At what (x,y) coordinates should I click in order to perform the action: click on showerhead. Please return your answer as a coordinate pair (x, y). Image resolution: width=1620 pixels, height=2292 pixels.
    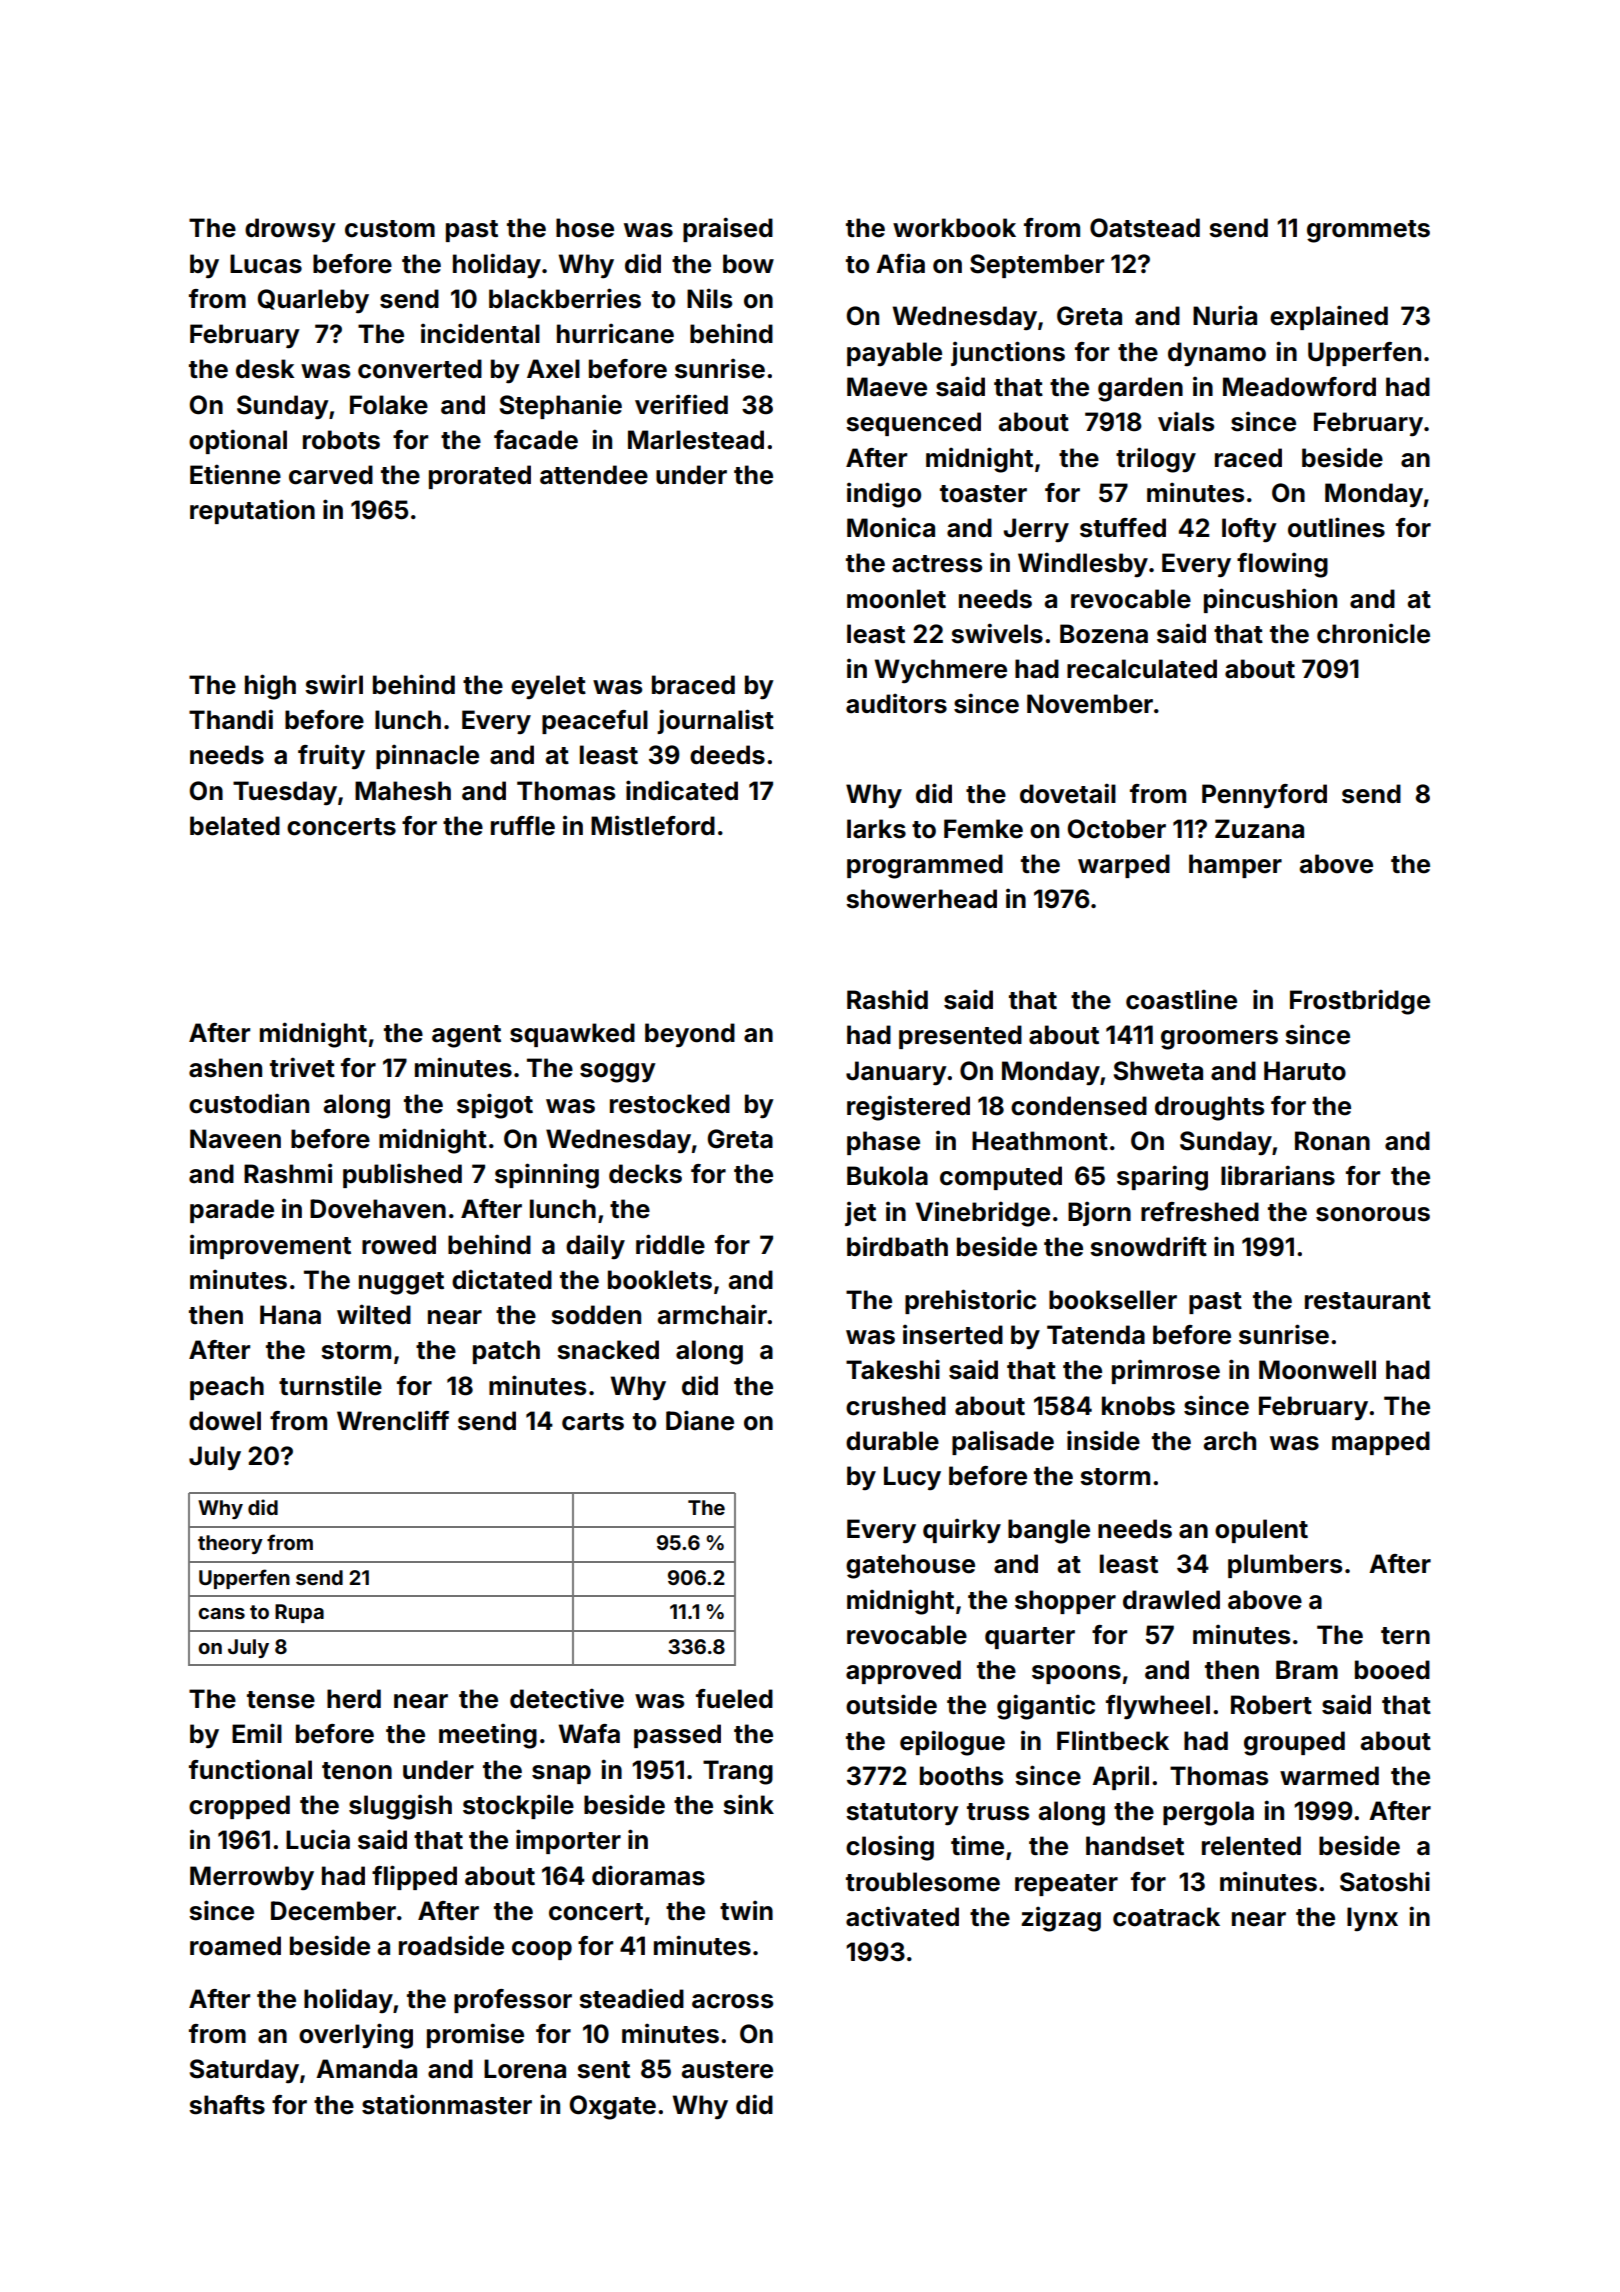
    Looking at the image, I should click on (921, 899).
